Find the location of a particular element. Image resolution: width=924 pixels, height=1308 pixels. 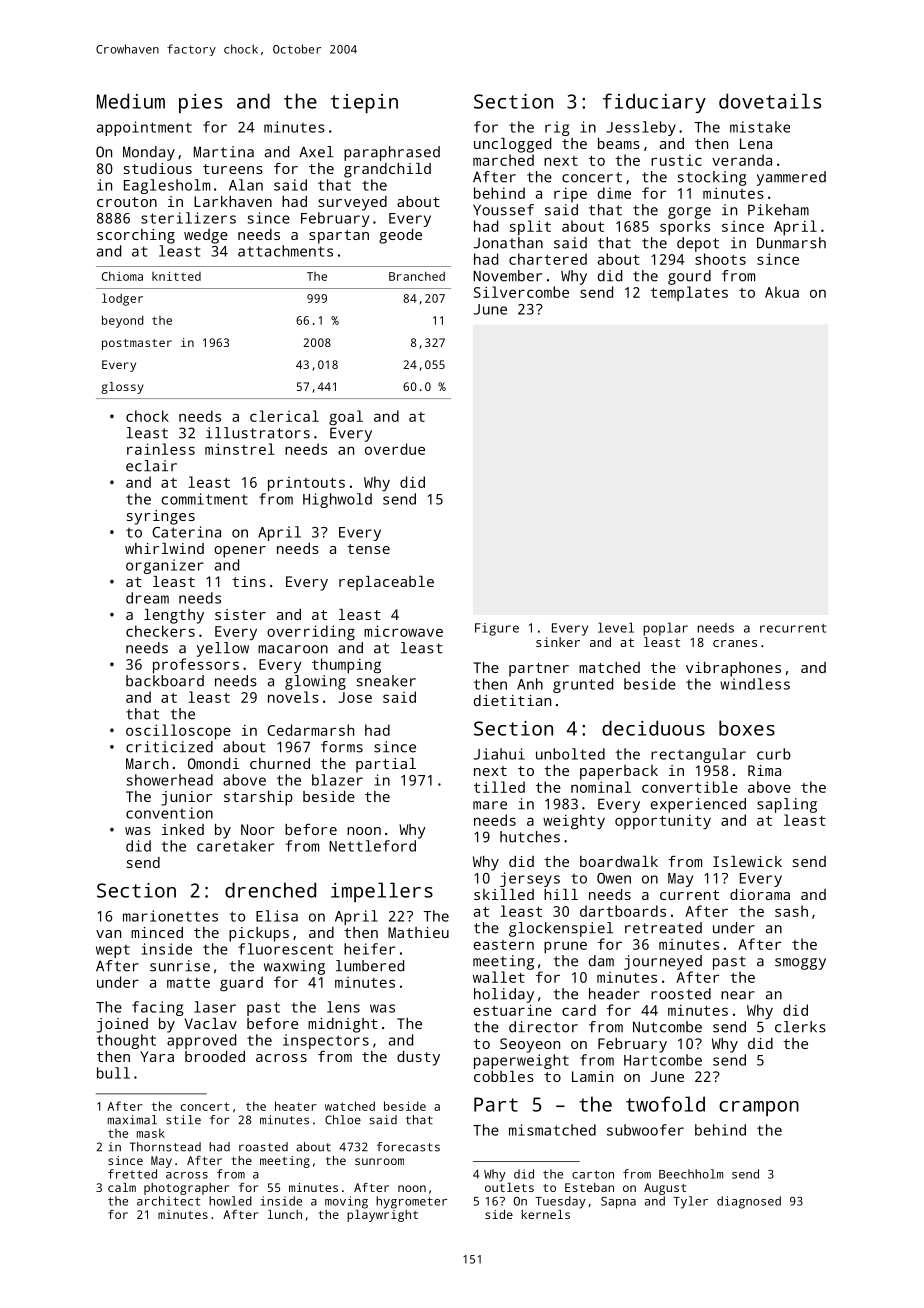

tiepin is located at coordinates (364, 103).
